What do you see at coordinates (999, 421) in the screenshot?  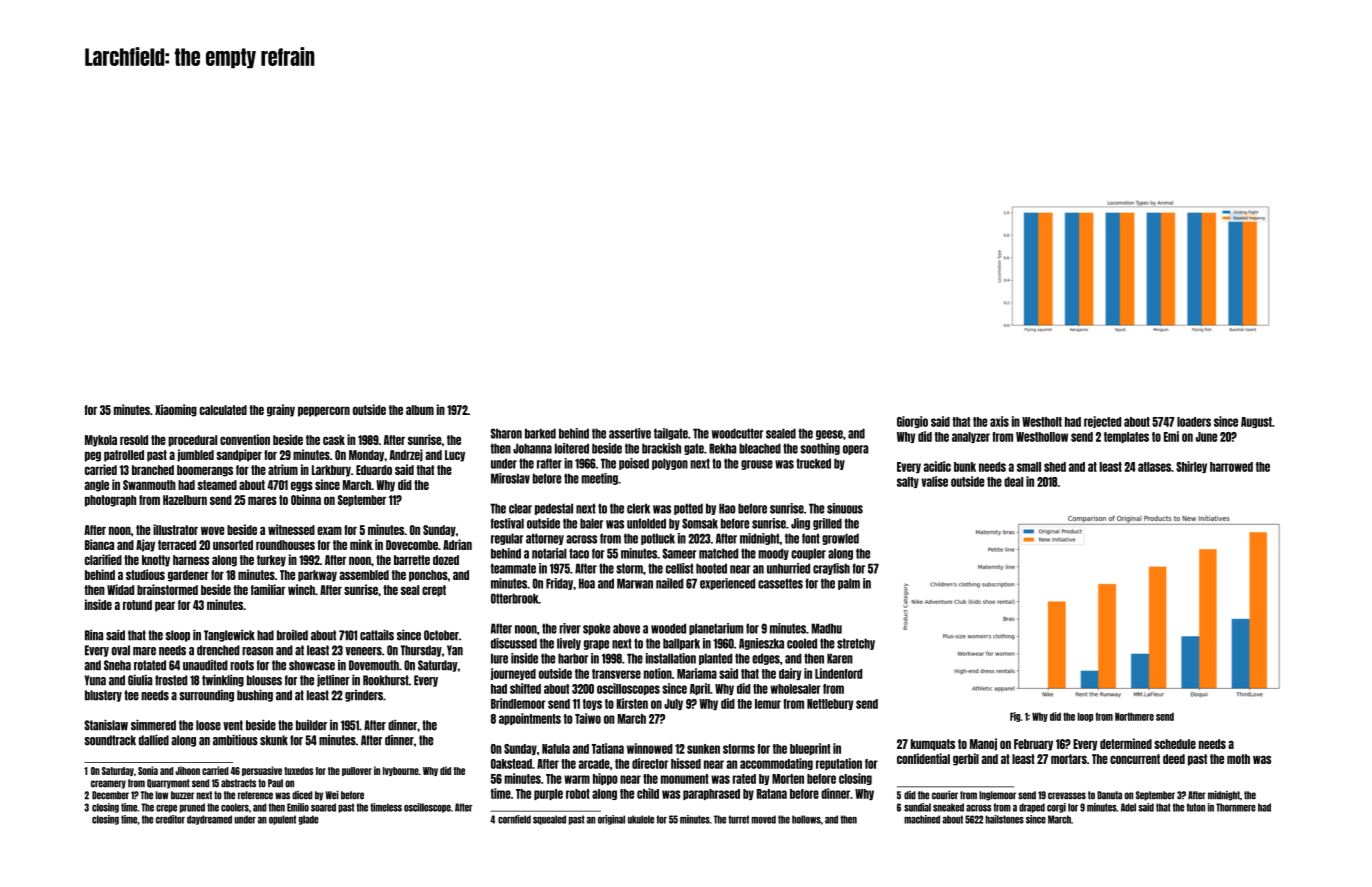 I see `axis` at bounding box center [999, 421].
